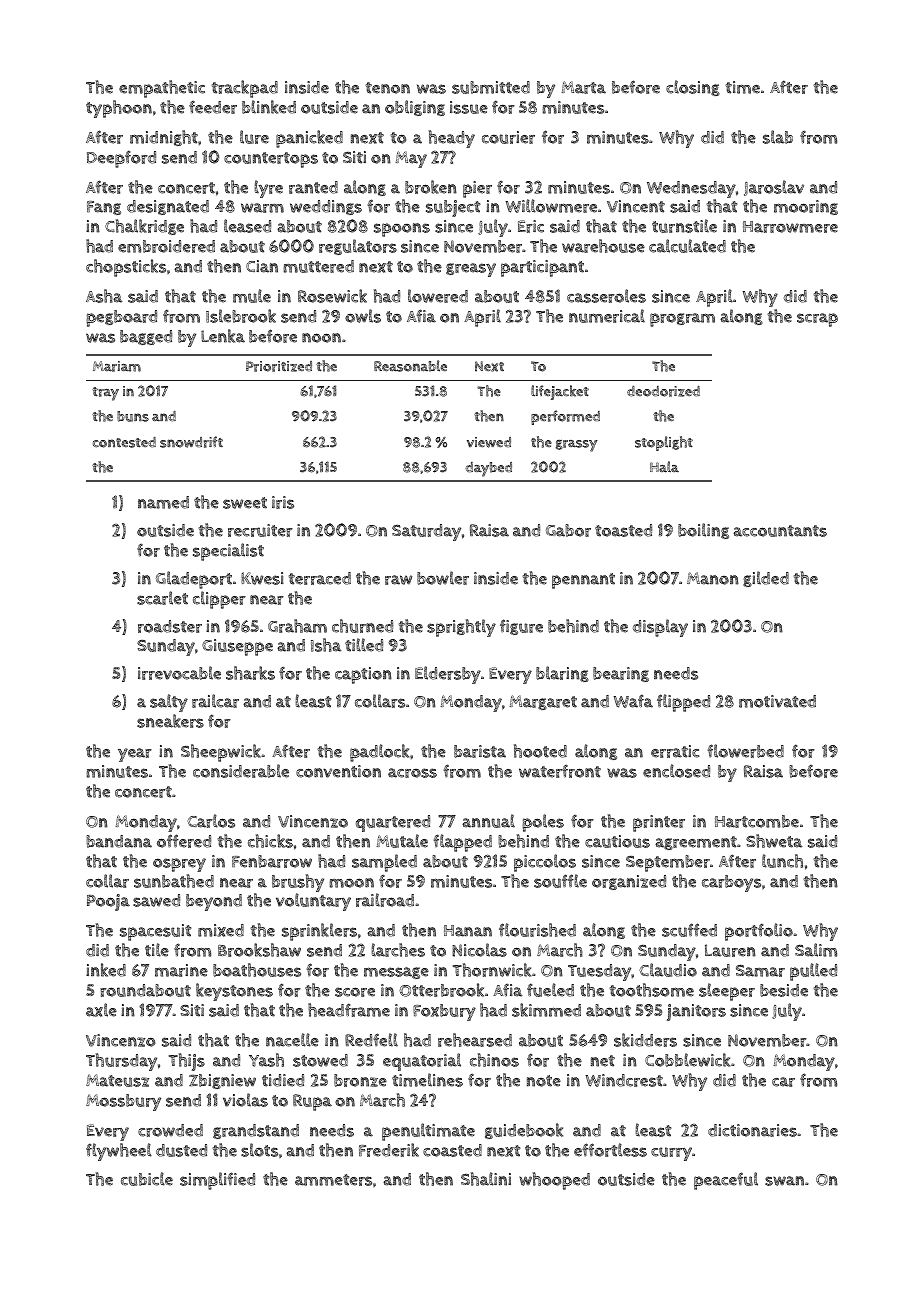  What do you see at coordinates (318, 266) in the document?
I see `muttered` at bounding box center [318, 266].
